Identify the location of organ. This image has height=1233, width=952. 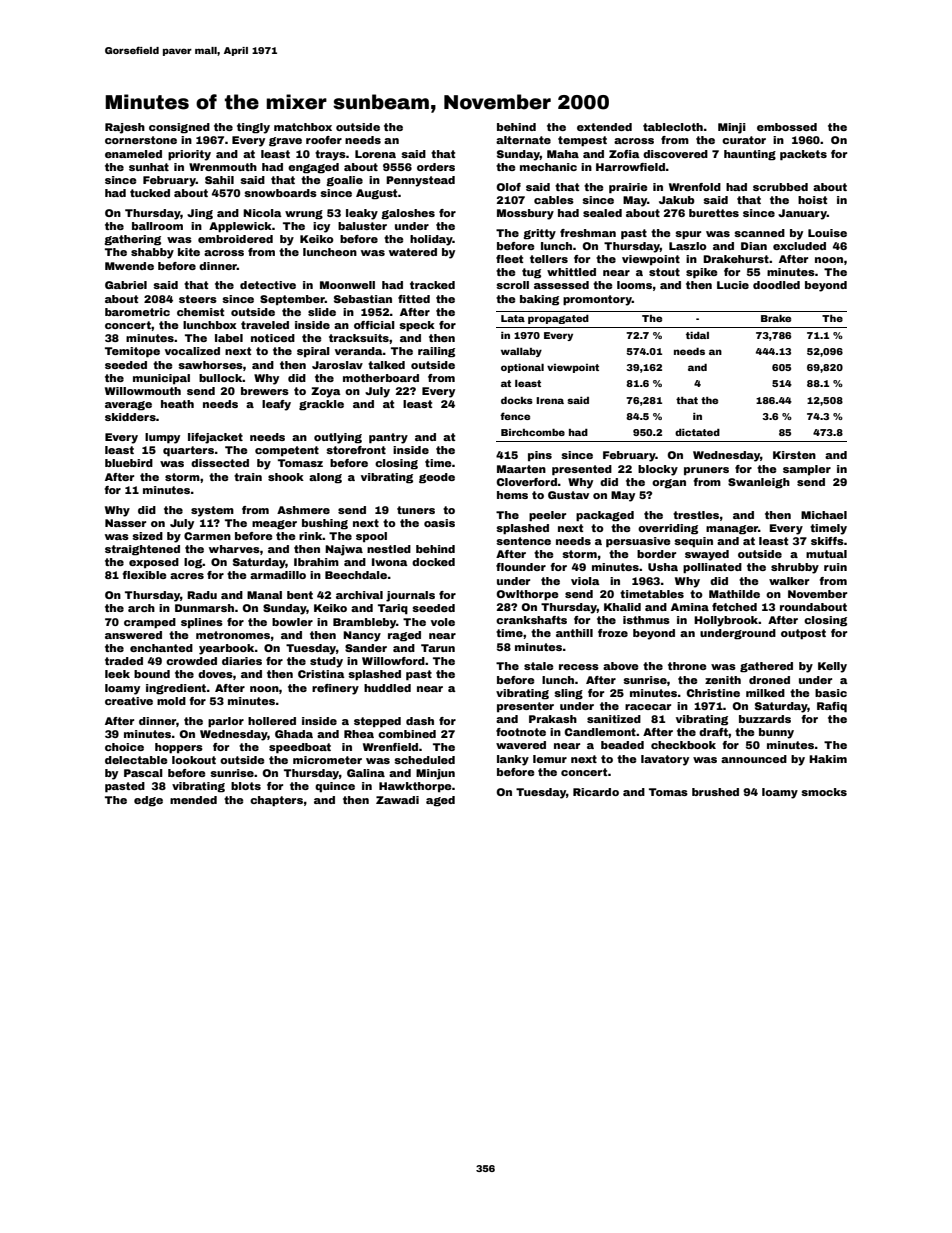
(669, 484).
